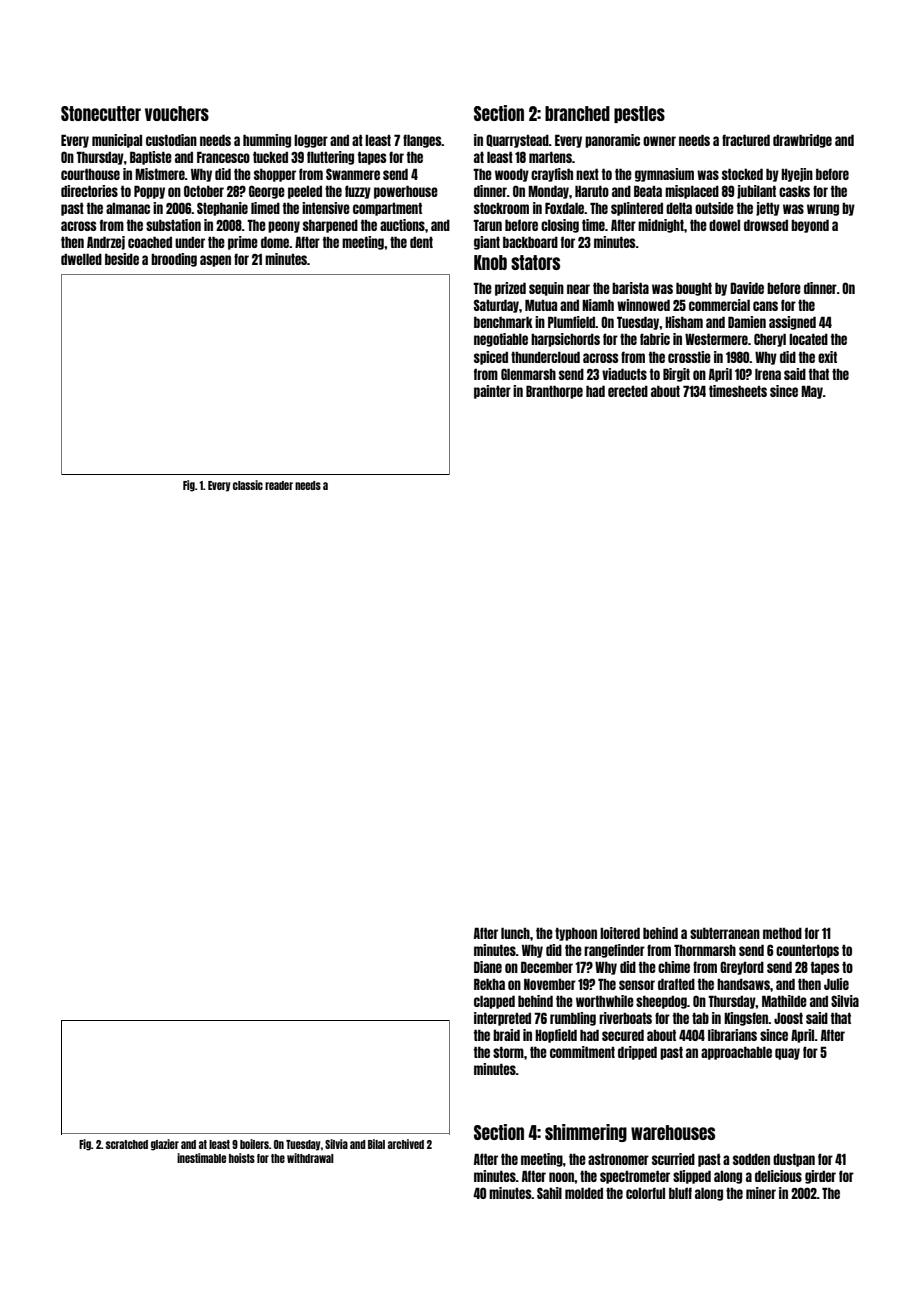 The image size is (924, 1308). What do you see at coordinates (628, 391) in the screenshot?
I see `erected` at bounding box center [628, 391].
